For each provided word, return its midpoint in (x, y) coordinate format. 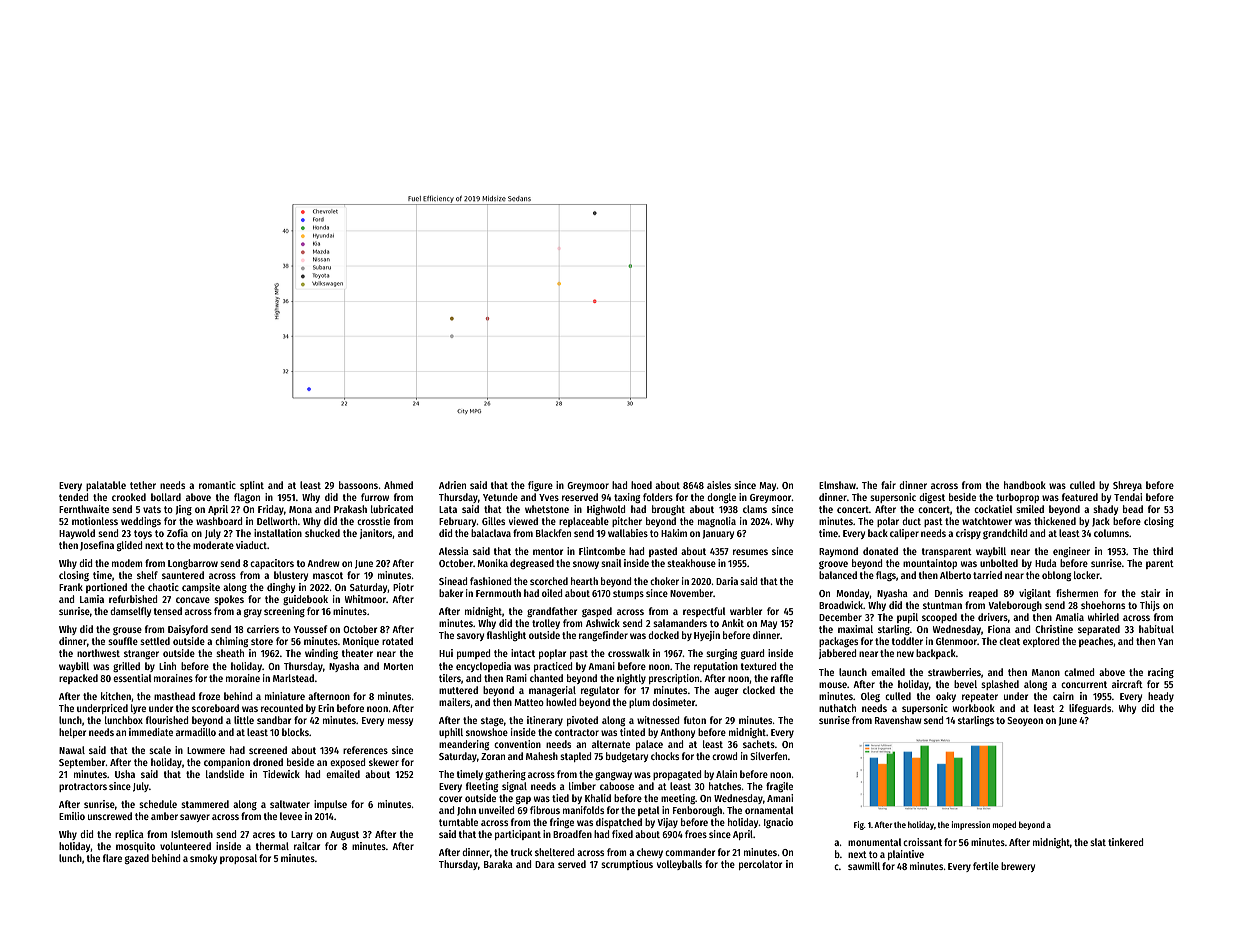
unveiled (496, 810)
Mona (300, 509)
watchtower (987, 521)
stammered (205, 804)
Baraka (498, 864)
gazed (137, 859)
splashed (1000, 685)
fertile (986, 866)
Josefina (97, 546)
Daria (727, 581)
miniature (285, 696)
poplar (552, 654)
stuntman (942, 605)
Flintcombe (602, 551)
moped (1004, 825)
